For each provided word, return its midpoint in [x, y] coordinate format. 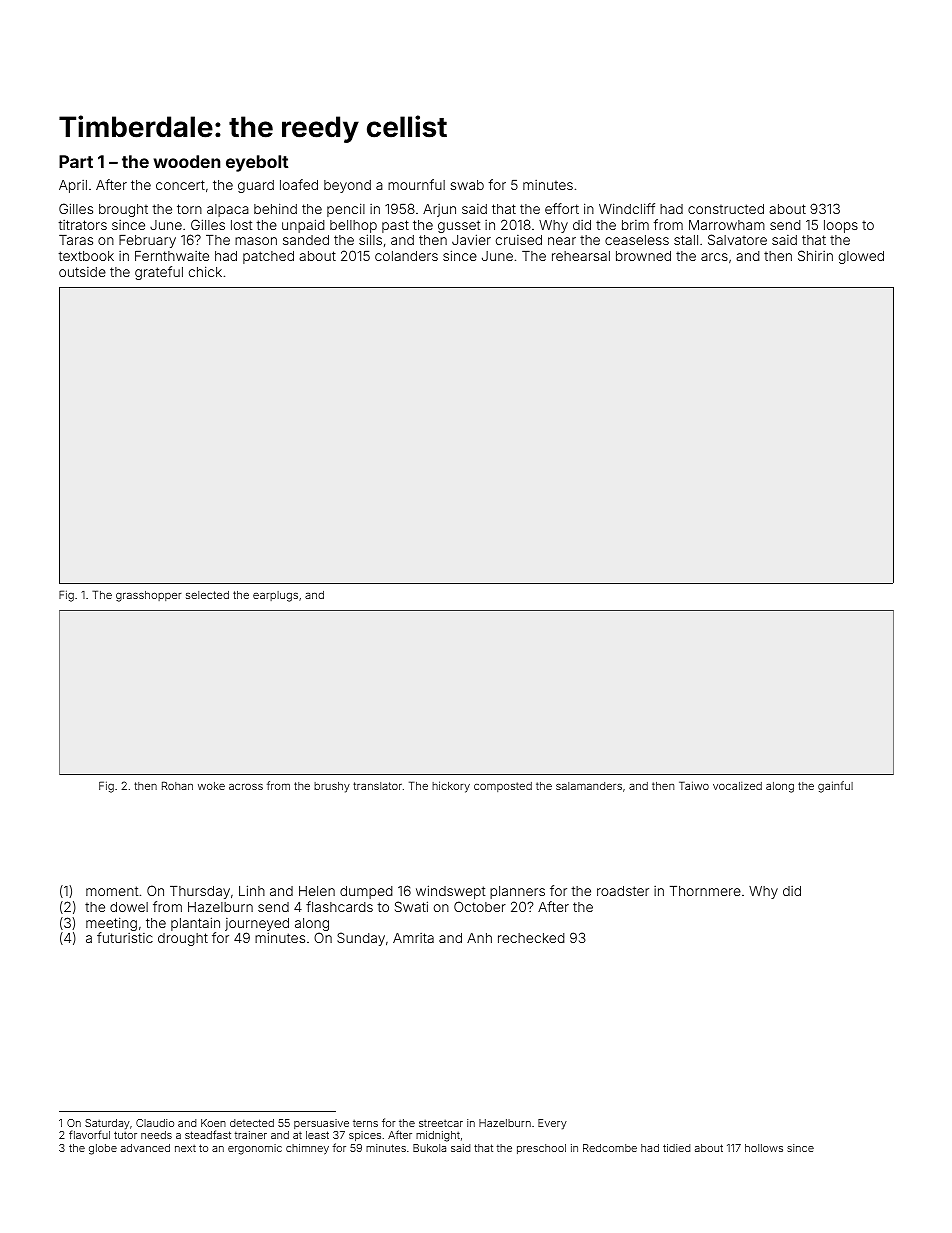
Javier [471, 239]
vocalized [737, 786]
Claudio [155, 1123]
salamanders [589, 786]
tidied [676, 1148]
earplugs [275, 596]
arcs [714, 257]
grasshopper [149, 596]
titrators [82, 225]
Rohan [177, 785]
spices [365, 1136]
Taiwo [694, 785]
